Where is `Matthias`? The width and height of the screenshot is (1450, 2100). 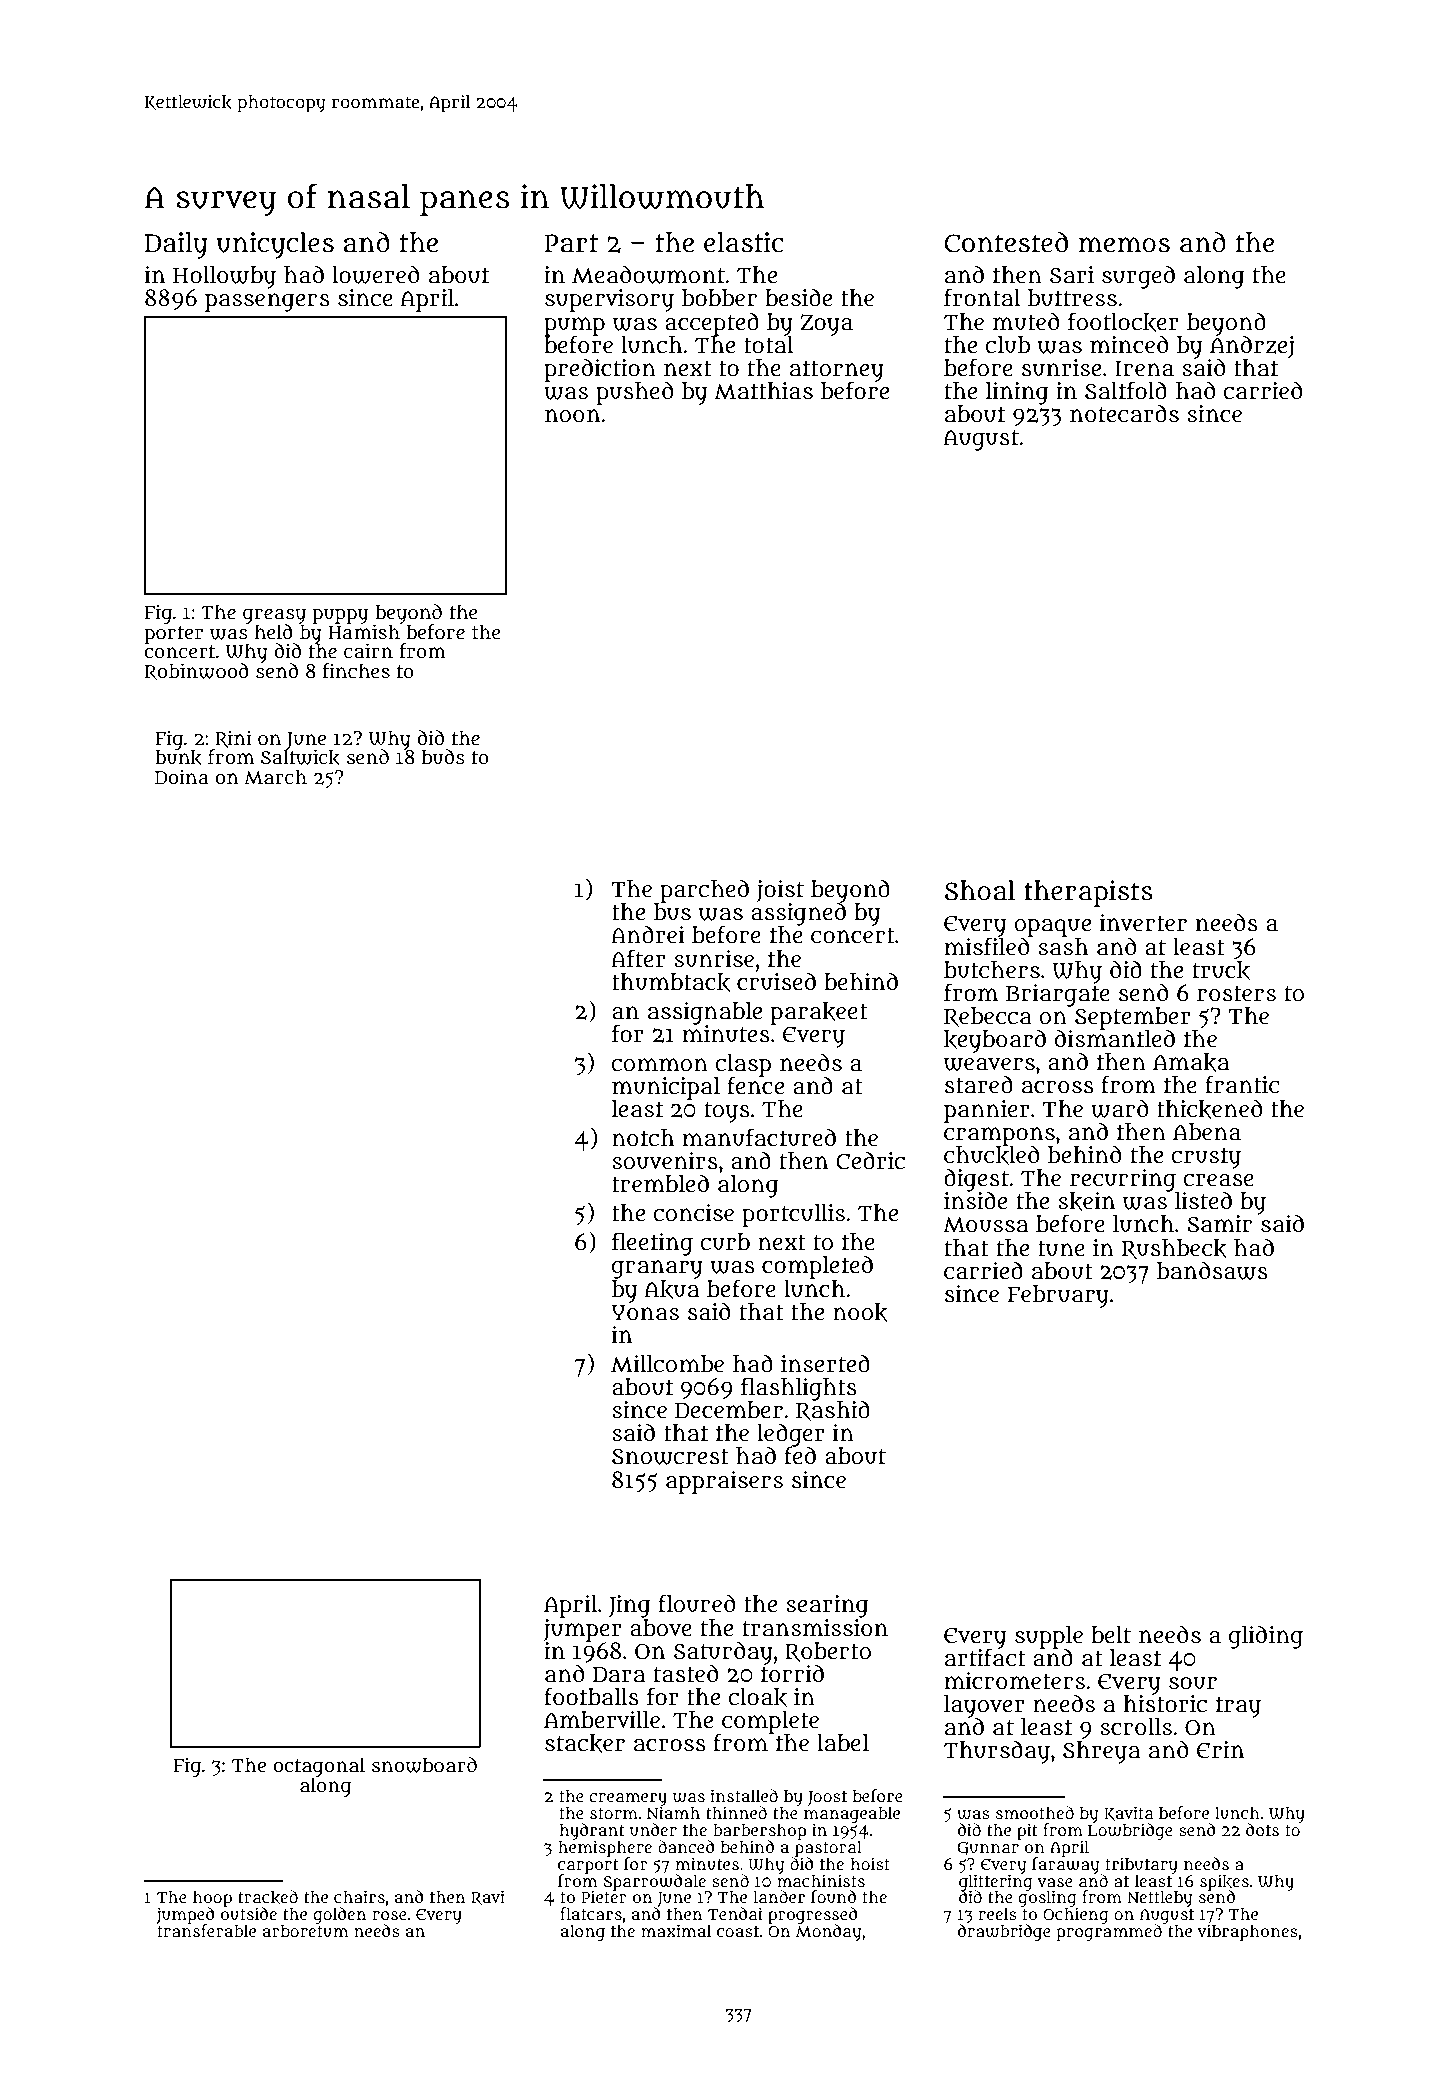
Matthias is located at coordinates (763, 391).
